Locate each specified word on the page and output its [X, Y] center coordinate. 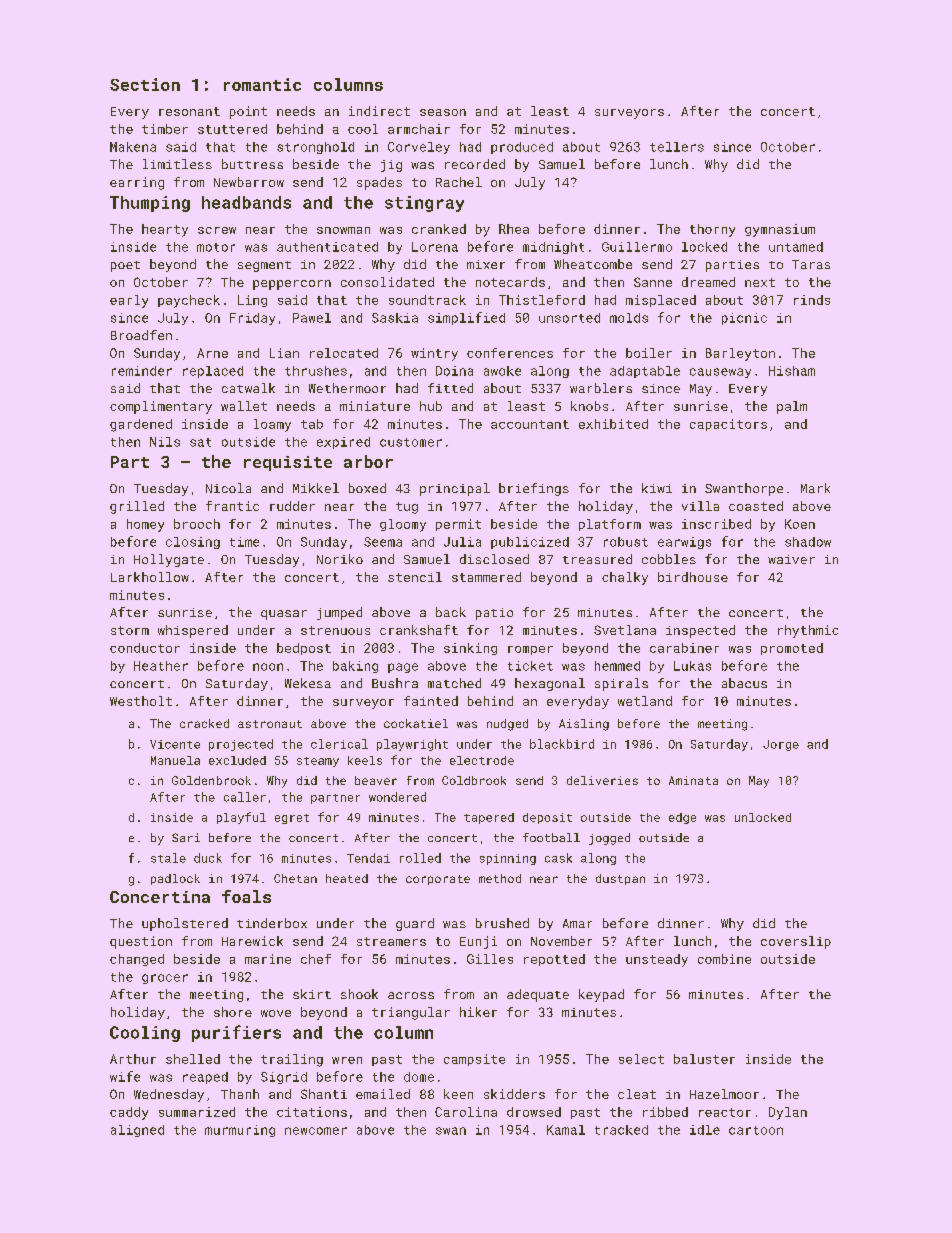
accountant [530, 424]
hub [431, 406]
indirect [379, 111]
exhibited [613, 424]
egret [292, 819]
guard [415, 924]
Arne [212, 353]
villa [700, 506]
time [244, 542]
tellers [677, 147]
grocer [165, 979]
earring [137, 183]
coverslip [796, 942]
